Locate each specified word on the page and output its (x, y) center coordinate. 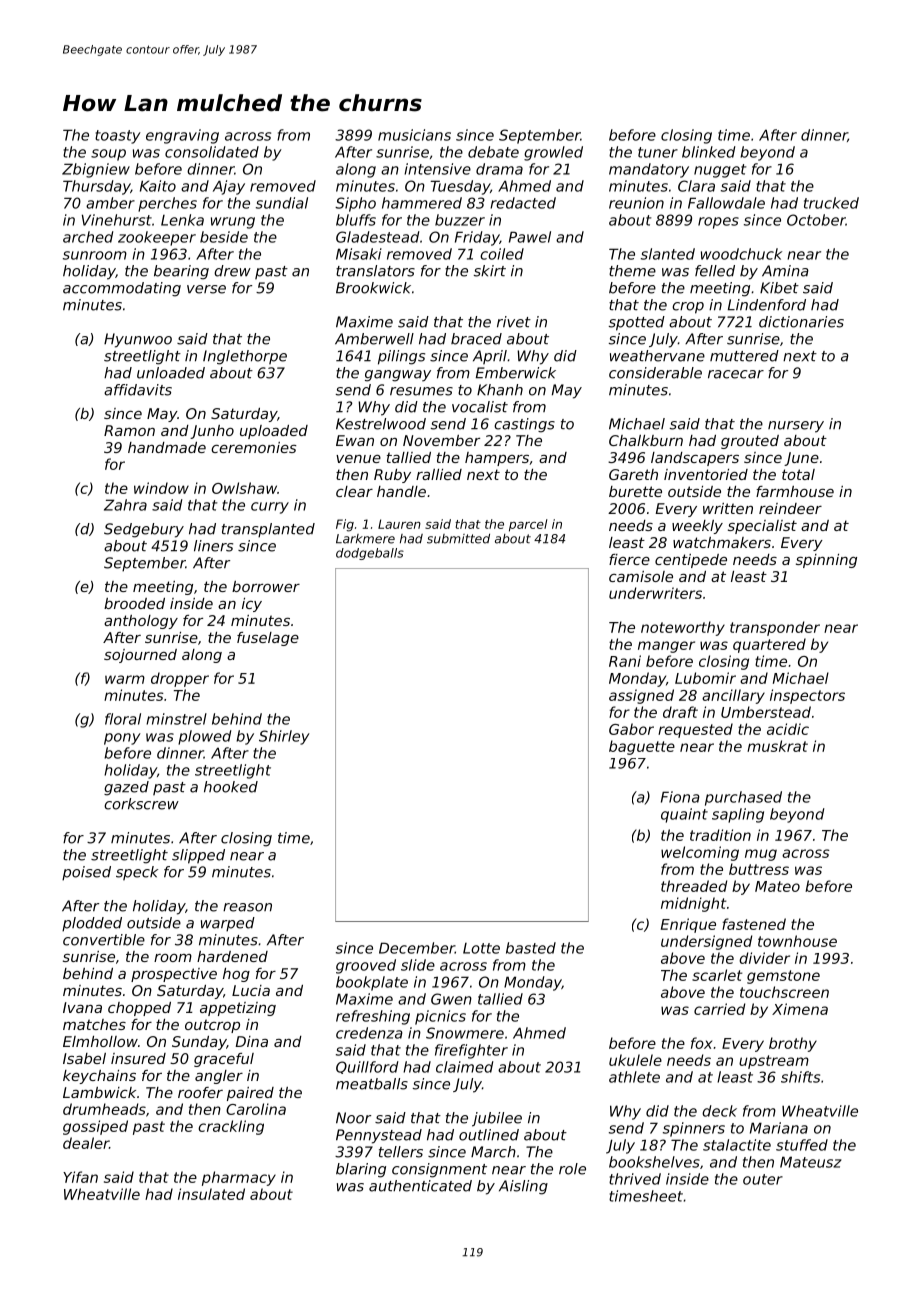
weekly (697, 527)
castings (524, 425)
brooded (134, 603)
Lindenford (767, 305)
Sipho (355, 204)
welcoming (700, 853)
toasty (118, 137)
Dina (251, 1041)
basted (531, 948)
